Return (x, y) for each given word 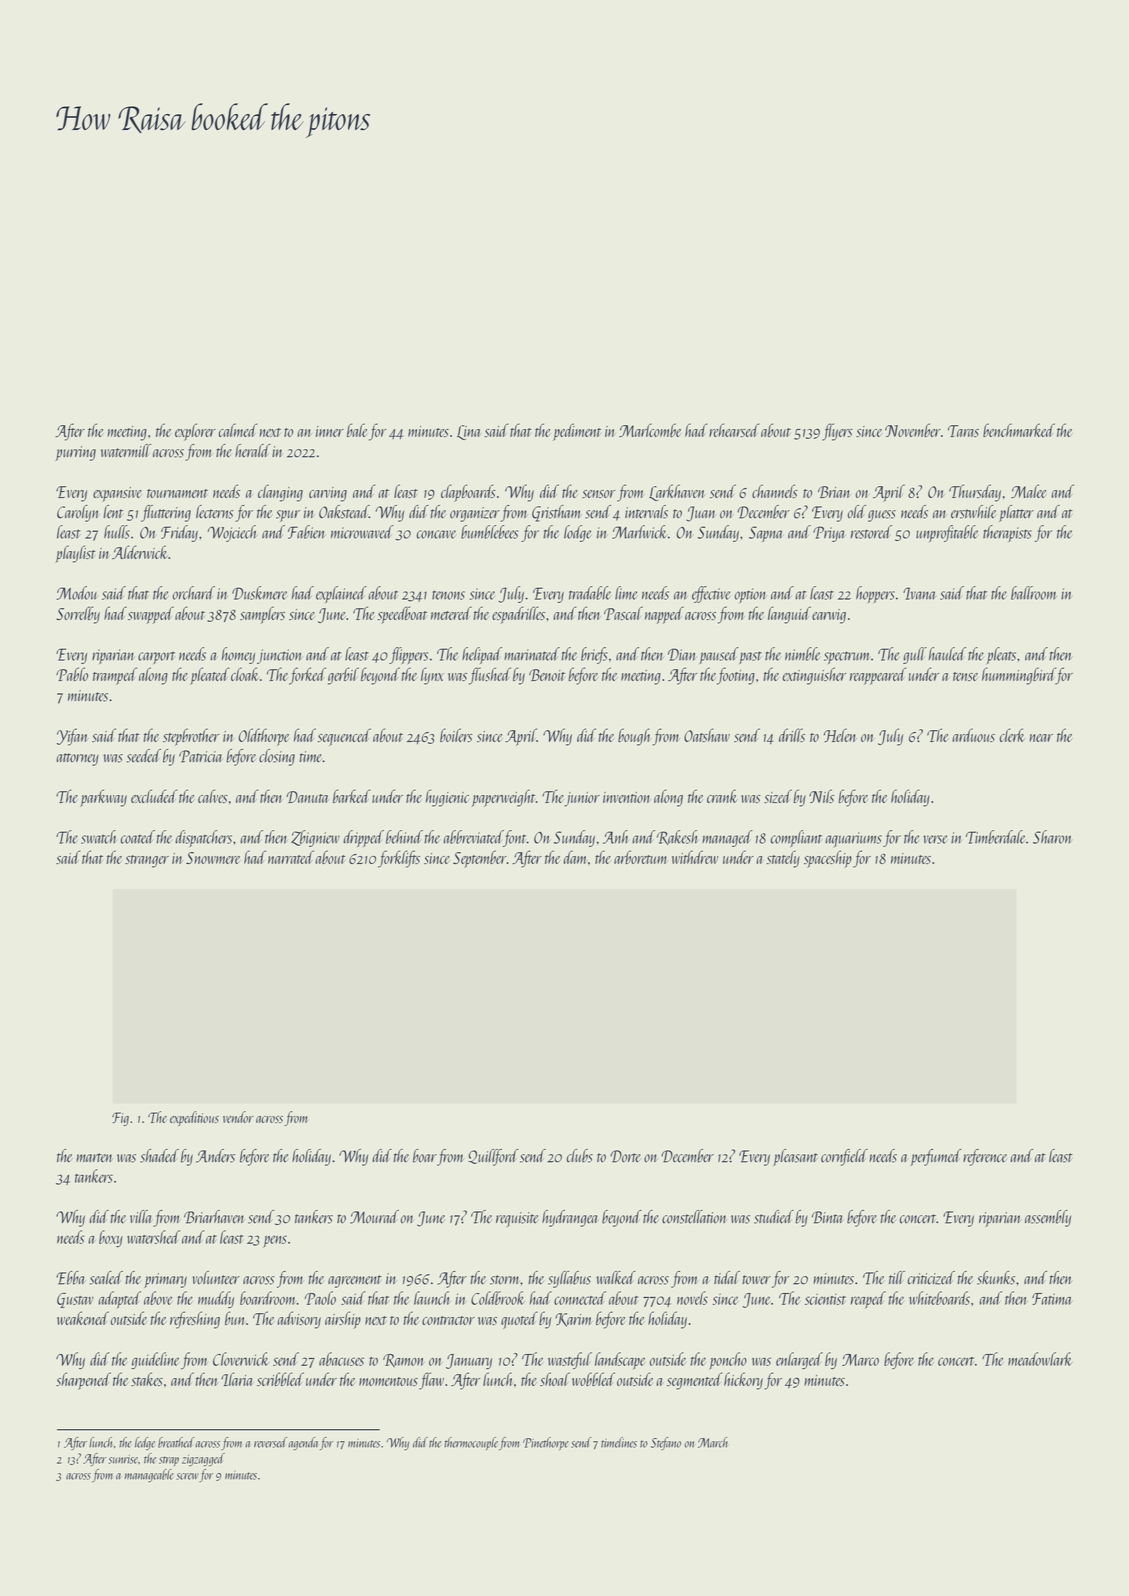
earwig (829, 616)
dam (575, 857)
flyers (837, 432)
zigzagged (203, 1460)
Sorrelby (78, 615)
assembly (1048, 1218)
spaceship (828, 859)
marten (94, 1158)
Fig (120, 1119)
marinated (532, 654)
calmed (238, 430)
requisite (517, 1219)
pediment (577, 432)
